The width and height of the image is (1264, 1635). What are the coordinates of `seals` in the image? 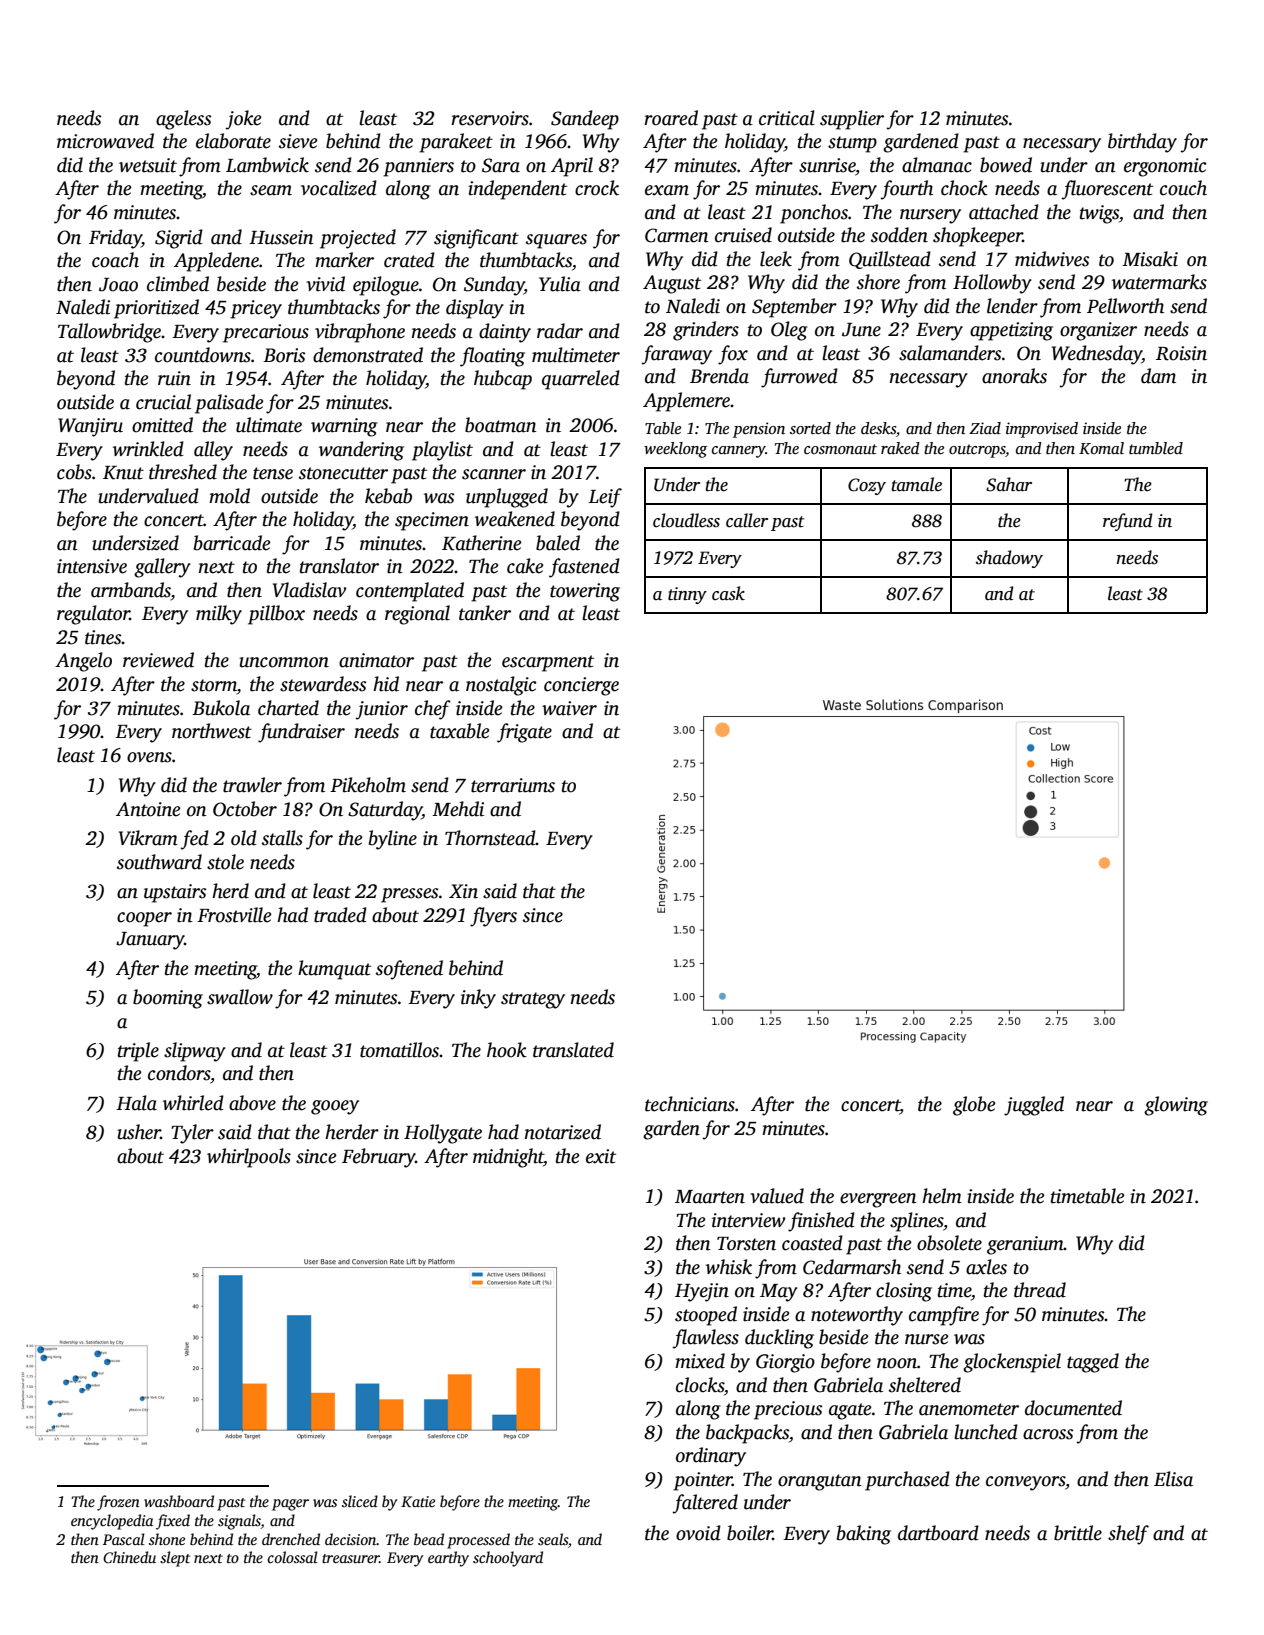 It's located at (553, 1539).
